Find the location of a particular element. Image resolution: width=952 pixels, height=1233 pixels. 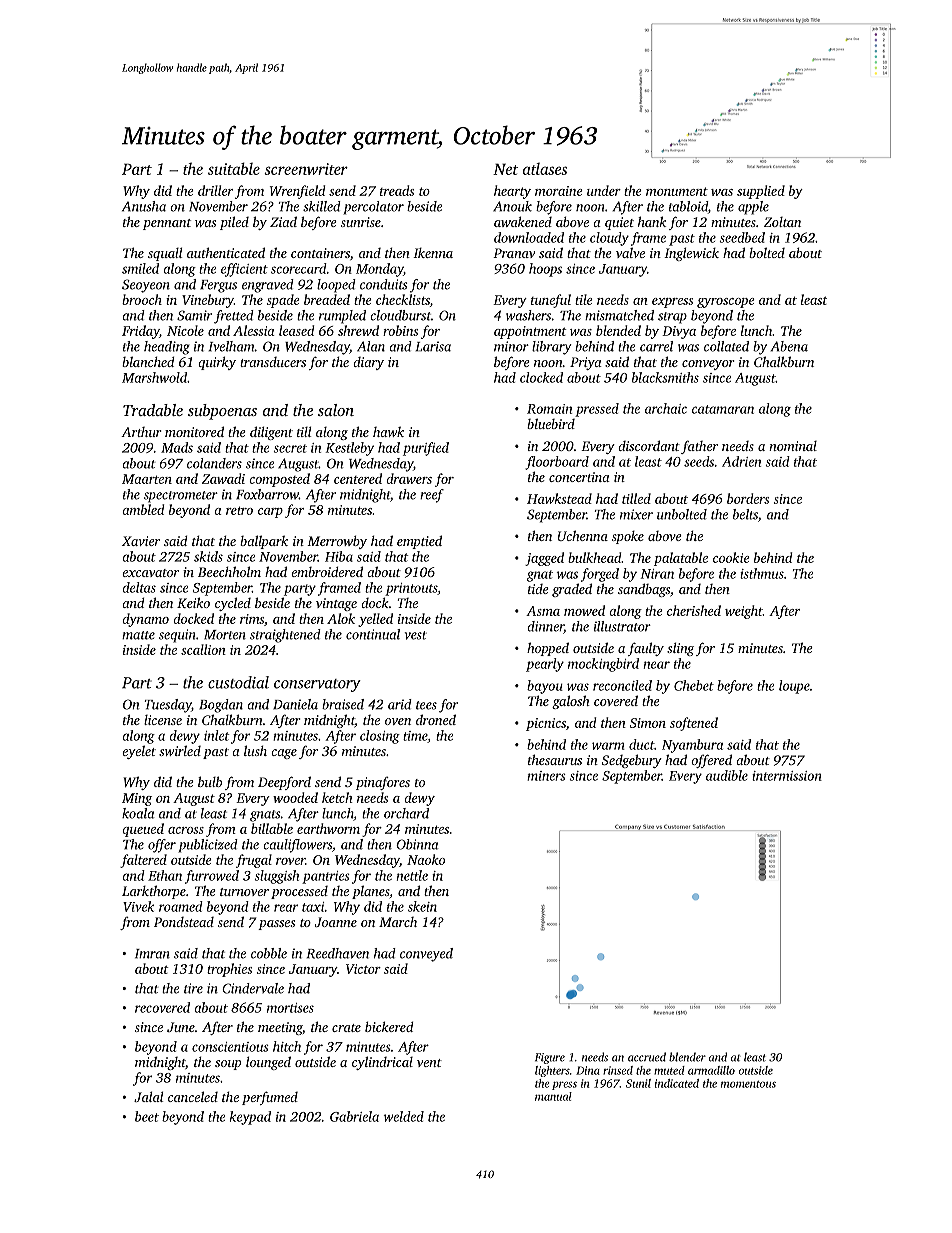

sling is located at coordinates (680, 649).
